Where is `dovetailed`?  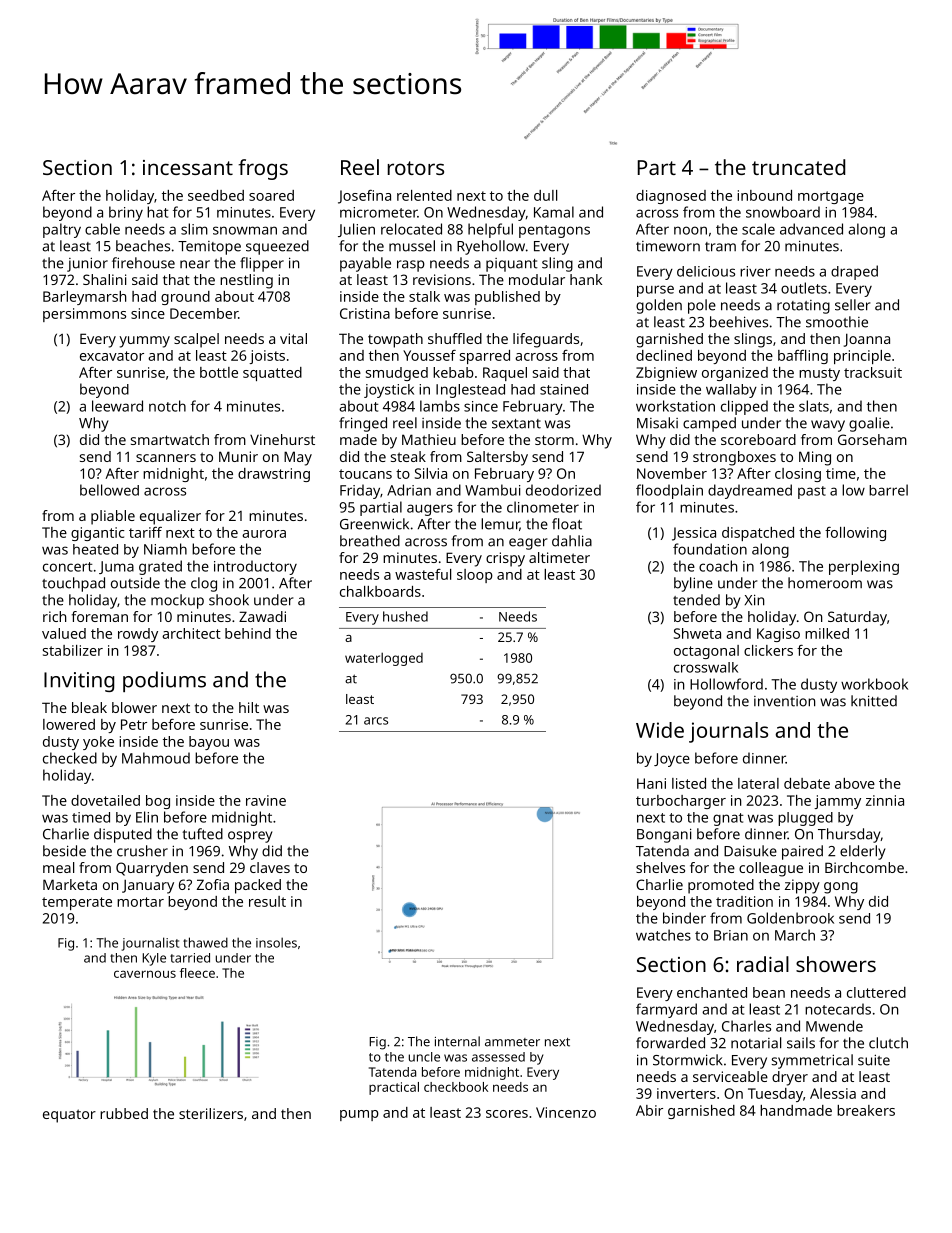
dovetailed is located at coordinates (105, 800).
